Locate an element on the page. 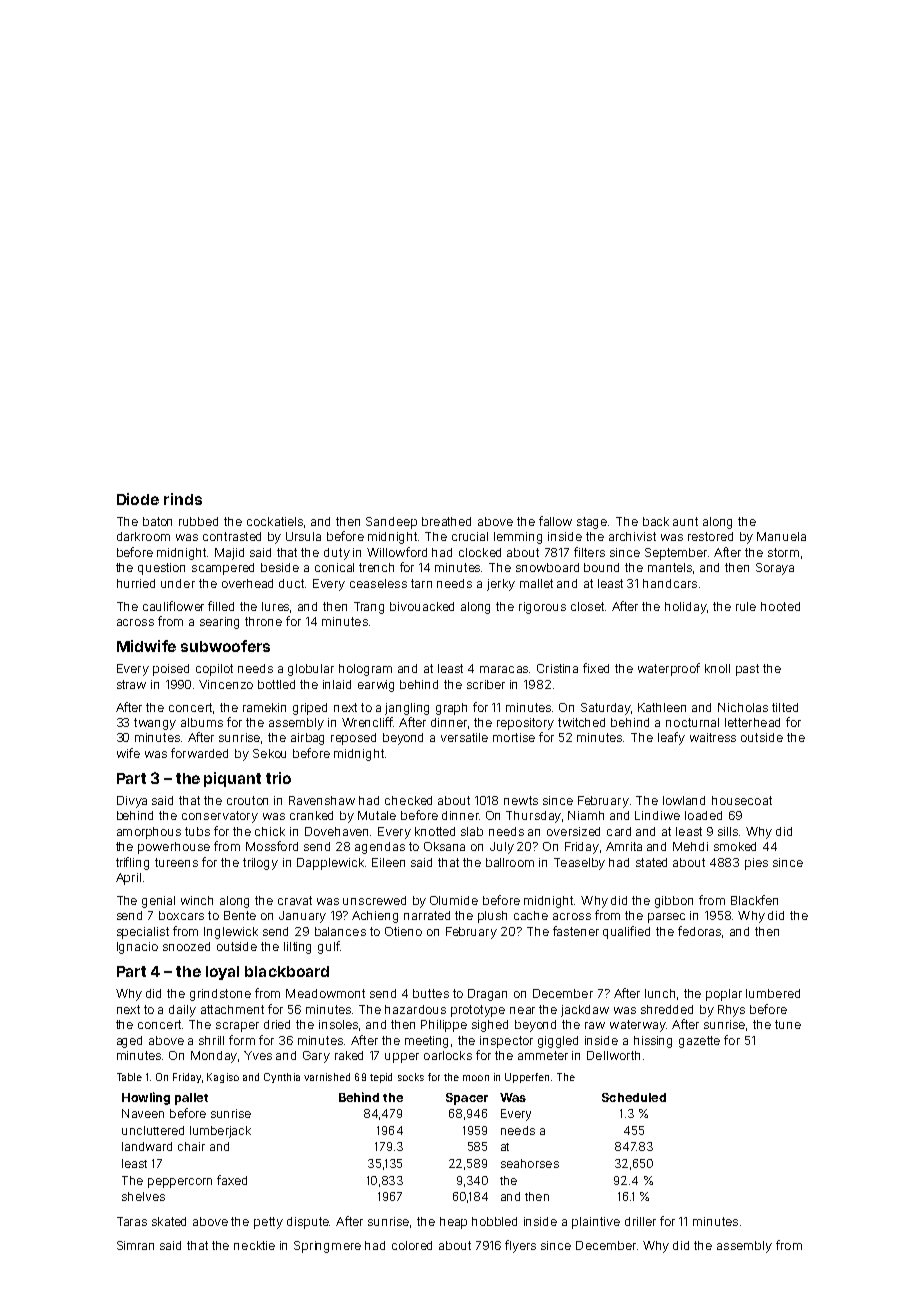  Trang is located at coordinates (369, 608).
